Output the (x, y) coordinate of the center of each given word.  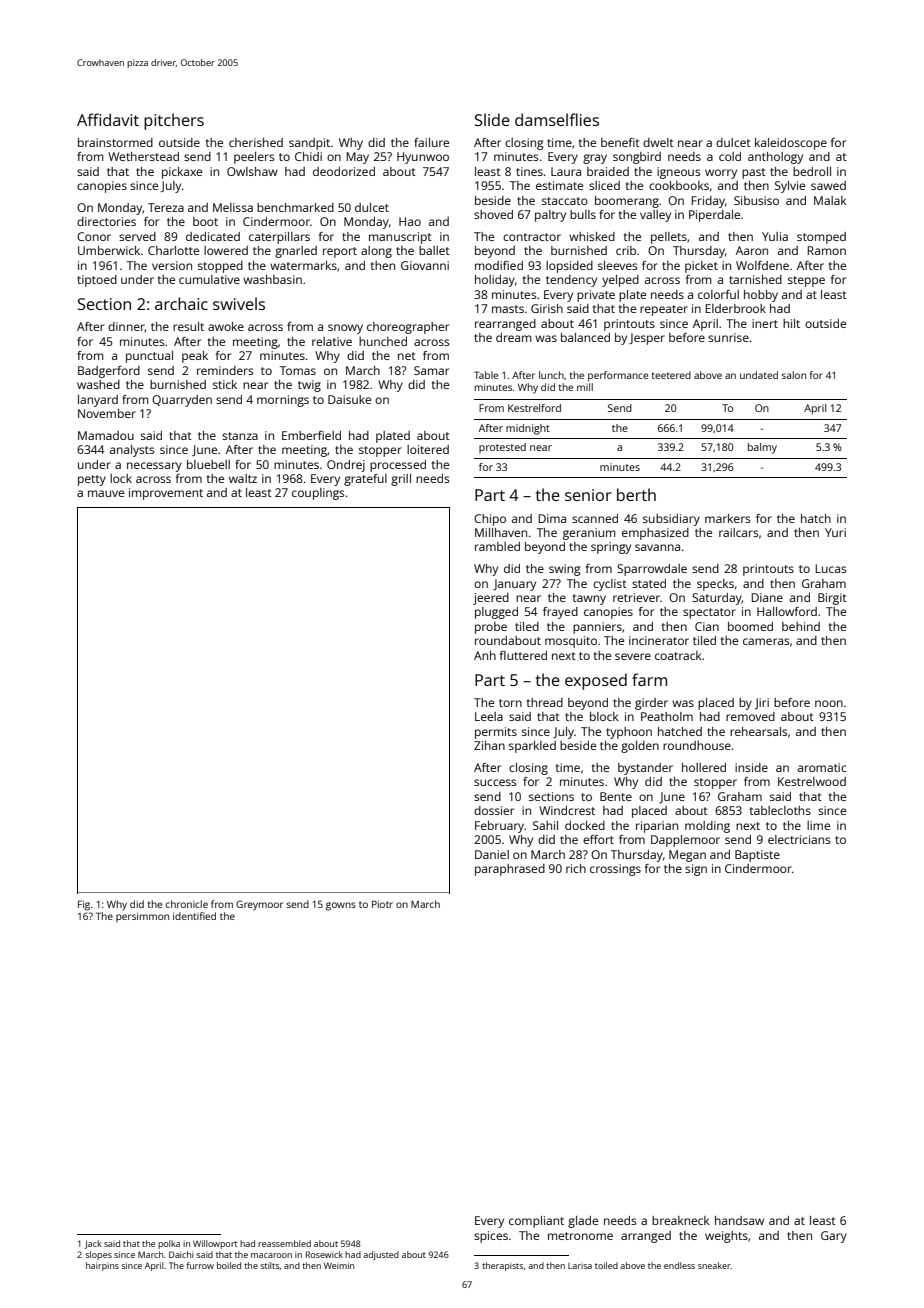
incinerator (659, 640)
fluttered (523, 655)
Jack (93, 1244)
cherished (256, 142)
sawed (828, 185)
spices (491, 1237)
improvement (166, 494)
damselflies (557, 119)
